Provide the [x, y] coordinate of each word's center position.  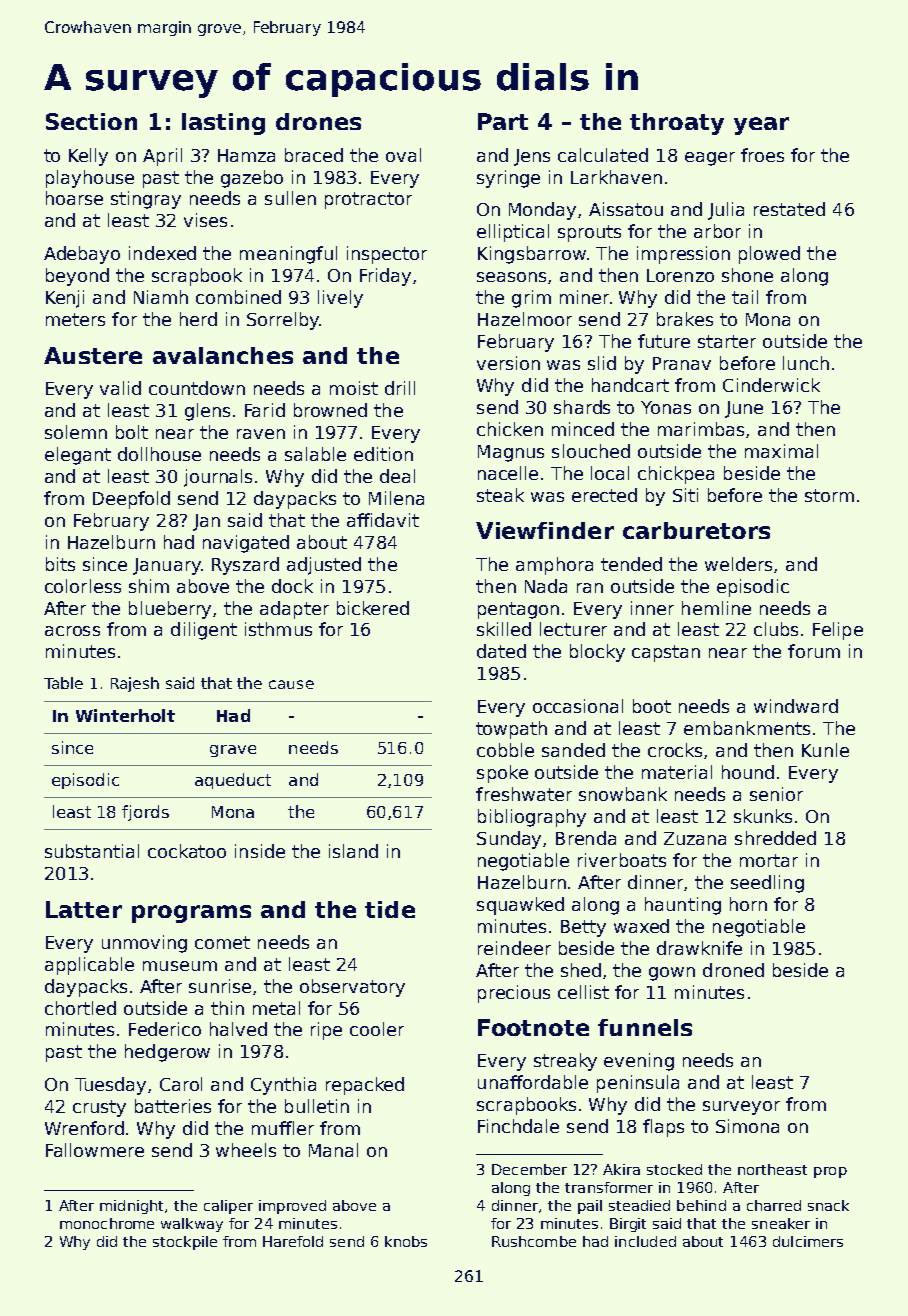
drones [318, 121]
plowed [769, 255]
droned [733, 970]
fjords [145, 813]
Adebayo [82, 255]
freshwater [524, 794]
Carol [181, 1084]
